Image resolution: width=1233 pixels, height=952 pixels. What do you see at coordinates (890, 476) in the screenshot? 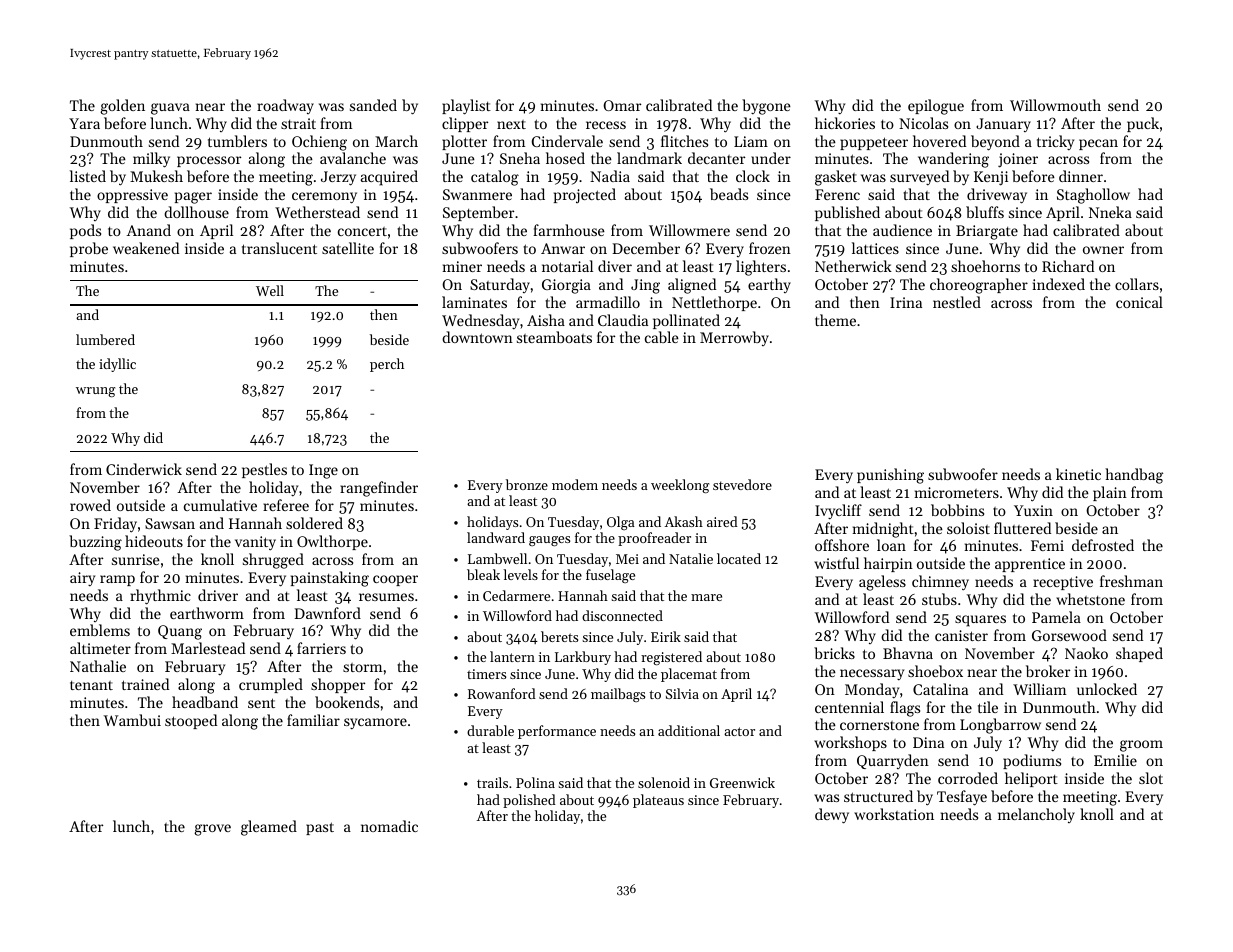
I see `punishing` at bounding box center [890, 476].
